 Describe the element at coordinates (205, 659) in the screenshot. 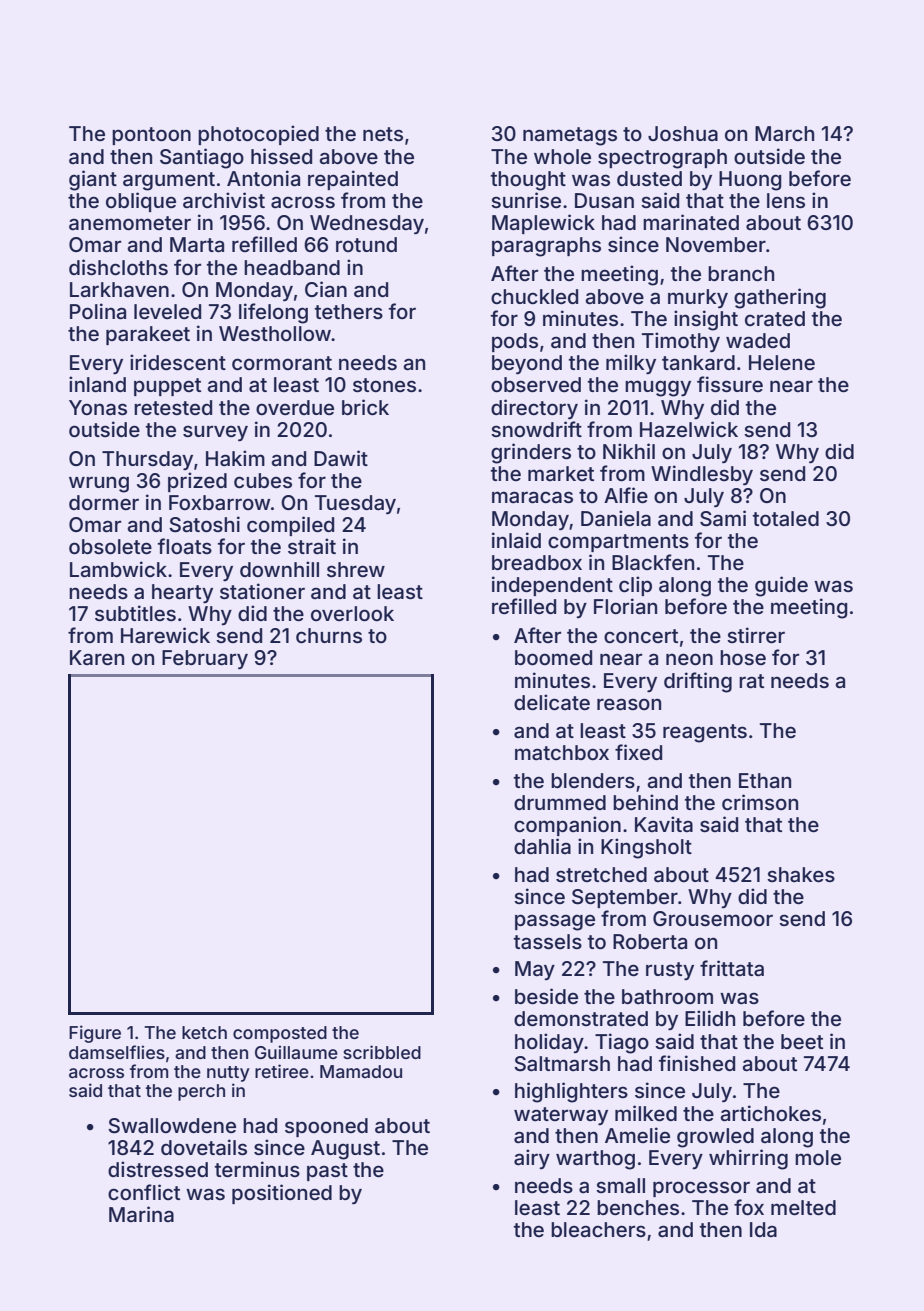

I see `February` at that location.
